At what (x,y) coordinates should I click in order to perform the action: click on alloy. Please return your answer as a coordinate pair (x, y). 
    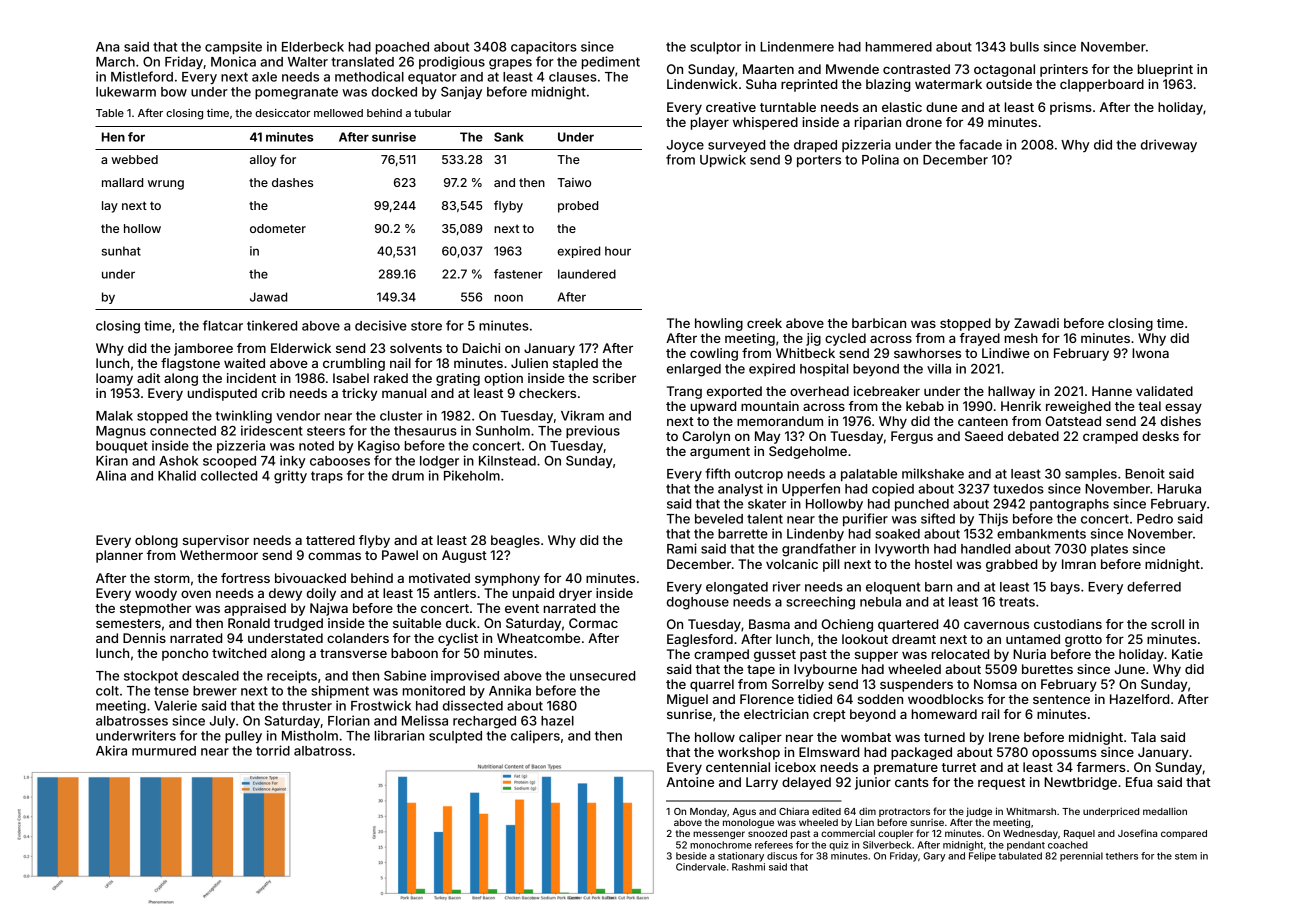
    Looking at the image, I should click on (263, 161).
